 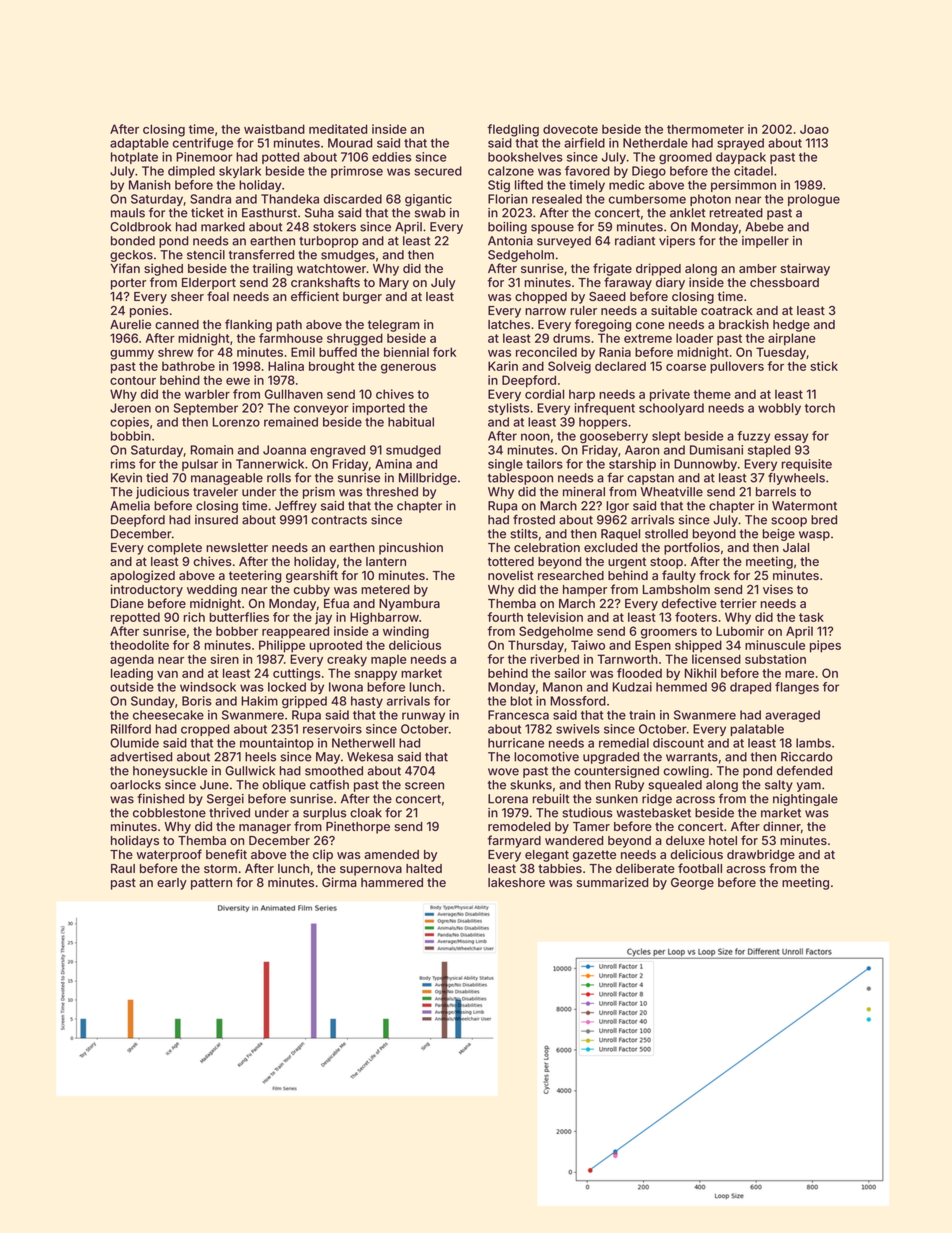 What do you see at coordinates (757, 730) in the page?
I see `palatable` at bounding box center [757, 730].
